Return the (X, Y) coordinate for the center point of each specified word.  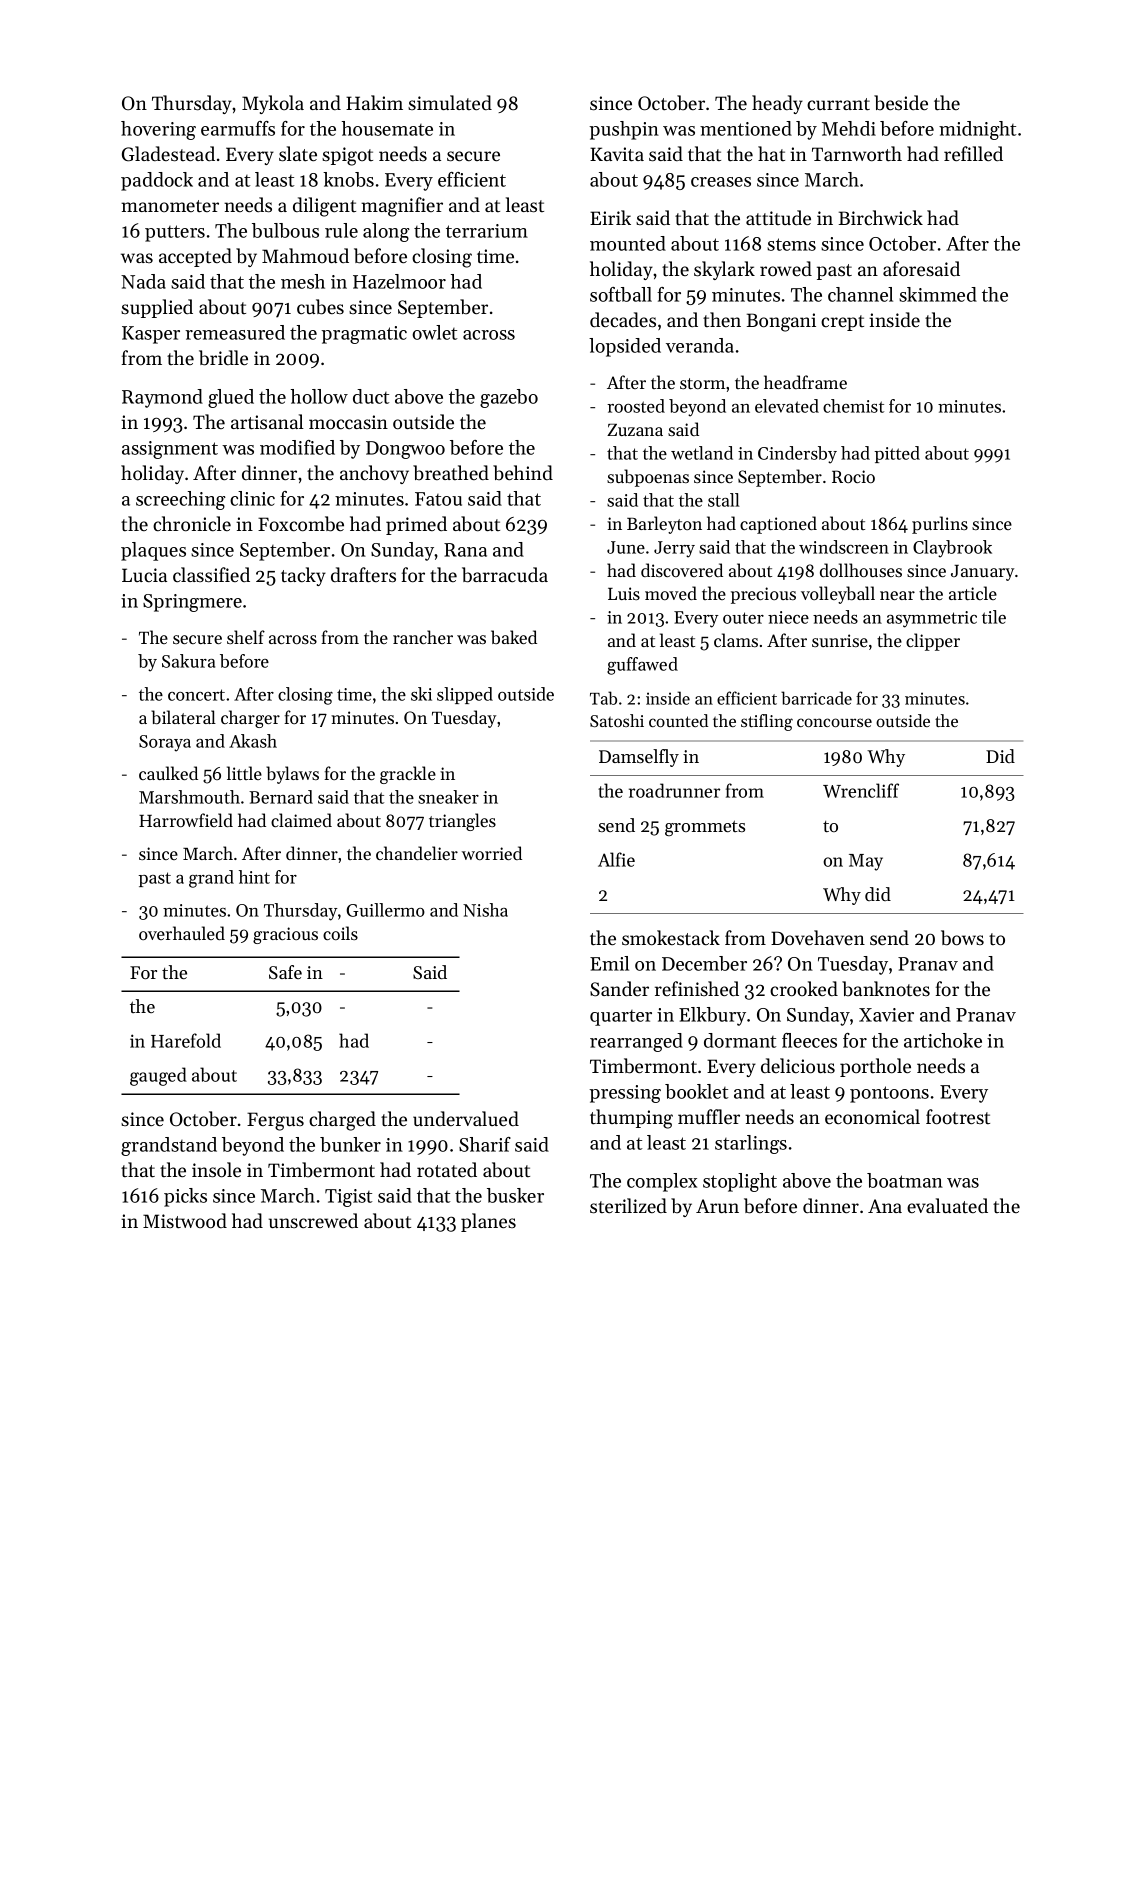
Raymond (162, 398)
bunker (350, 1144)
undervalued (466, 1118)
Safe (285, 972)
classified (211, 574)
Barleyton (664, 525)
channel (860, 294)
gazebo (509, 398)
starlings (751, 1144)
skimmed (938, 294)
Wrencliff (861, 790)
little (244, 773)
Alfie (616, 859)
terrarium (487, 231)
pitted (897, 454)
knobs (348, 179)
